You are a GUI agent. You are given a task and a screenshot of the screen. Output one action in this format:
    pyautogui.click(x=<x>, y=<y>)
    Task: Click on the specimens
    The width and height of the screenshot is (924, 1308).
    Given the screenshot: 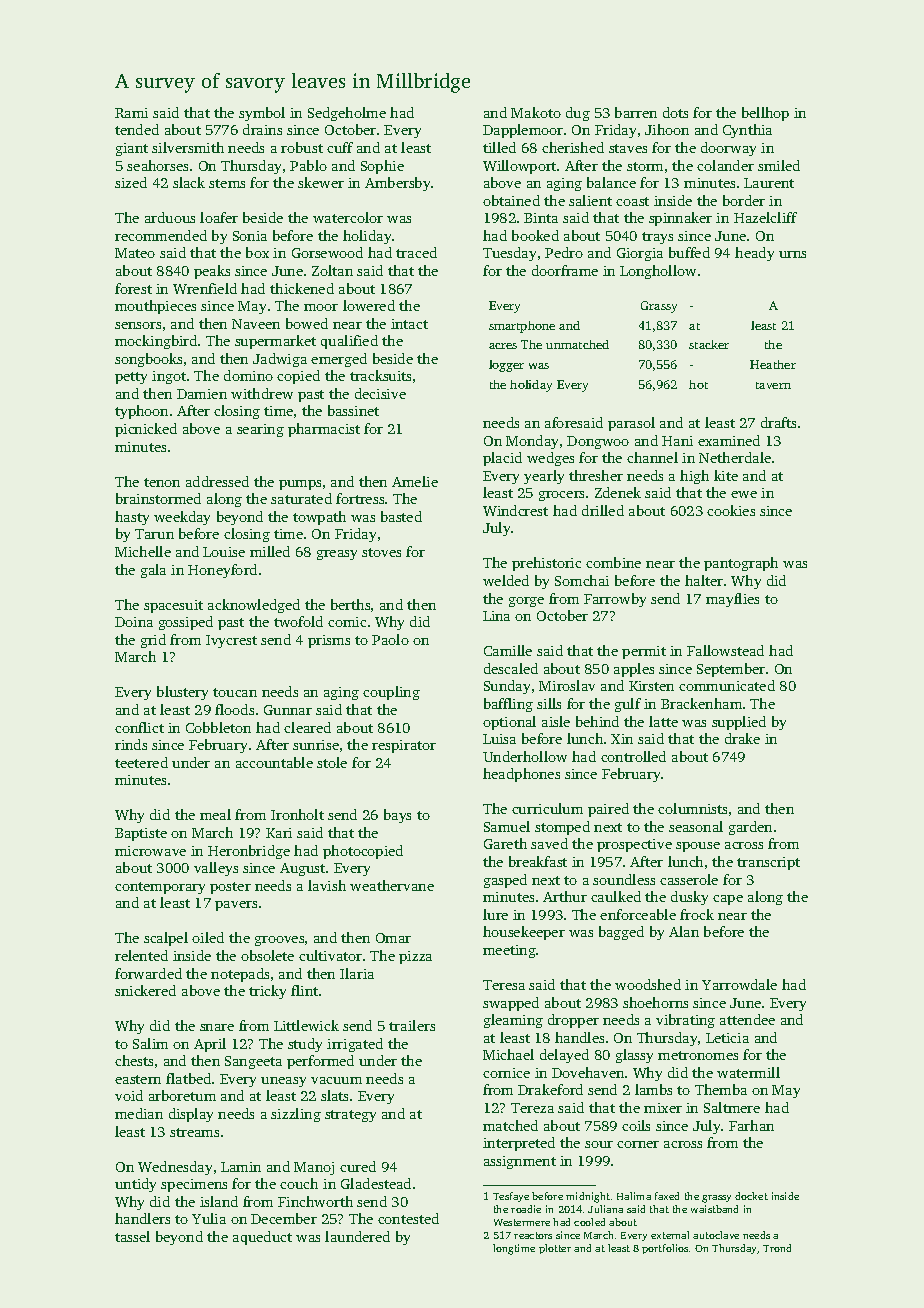 What is the action you would take?
    pyautogui.click(x=194, y=1185)
